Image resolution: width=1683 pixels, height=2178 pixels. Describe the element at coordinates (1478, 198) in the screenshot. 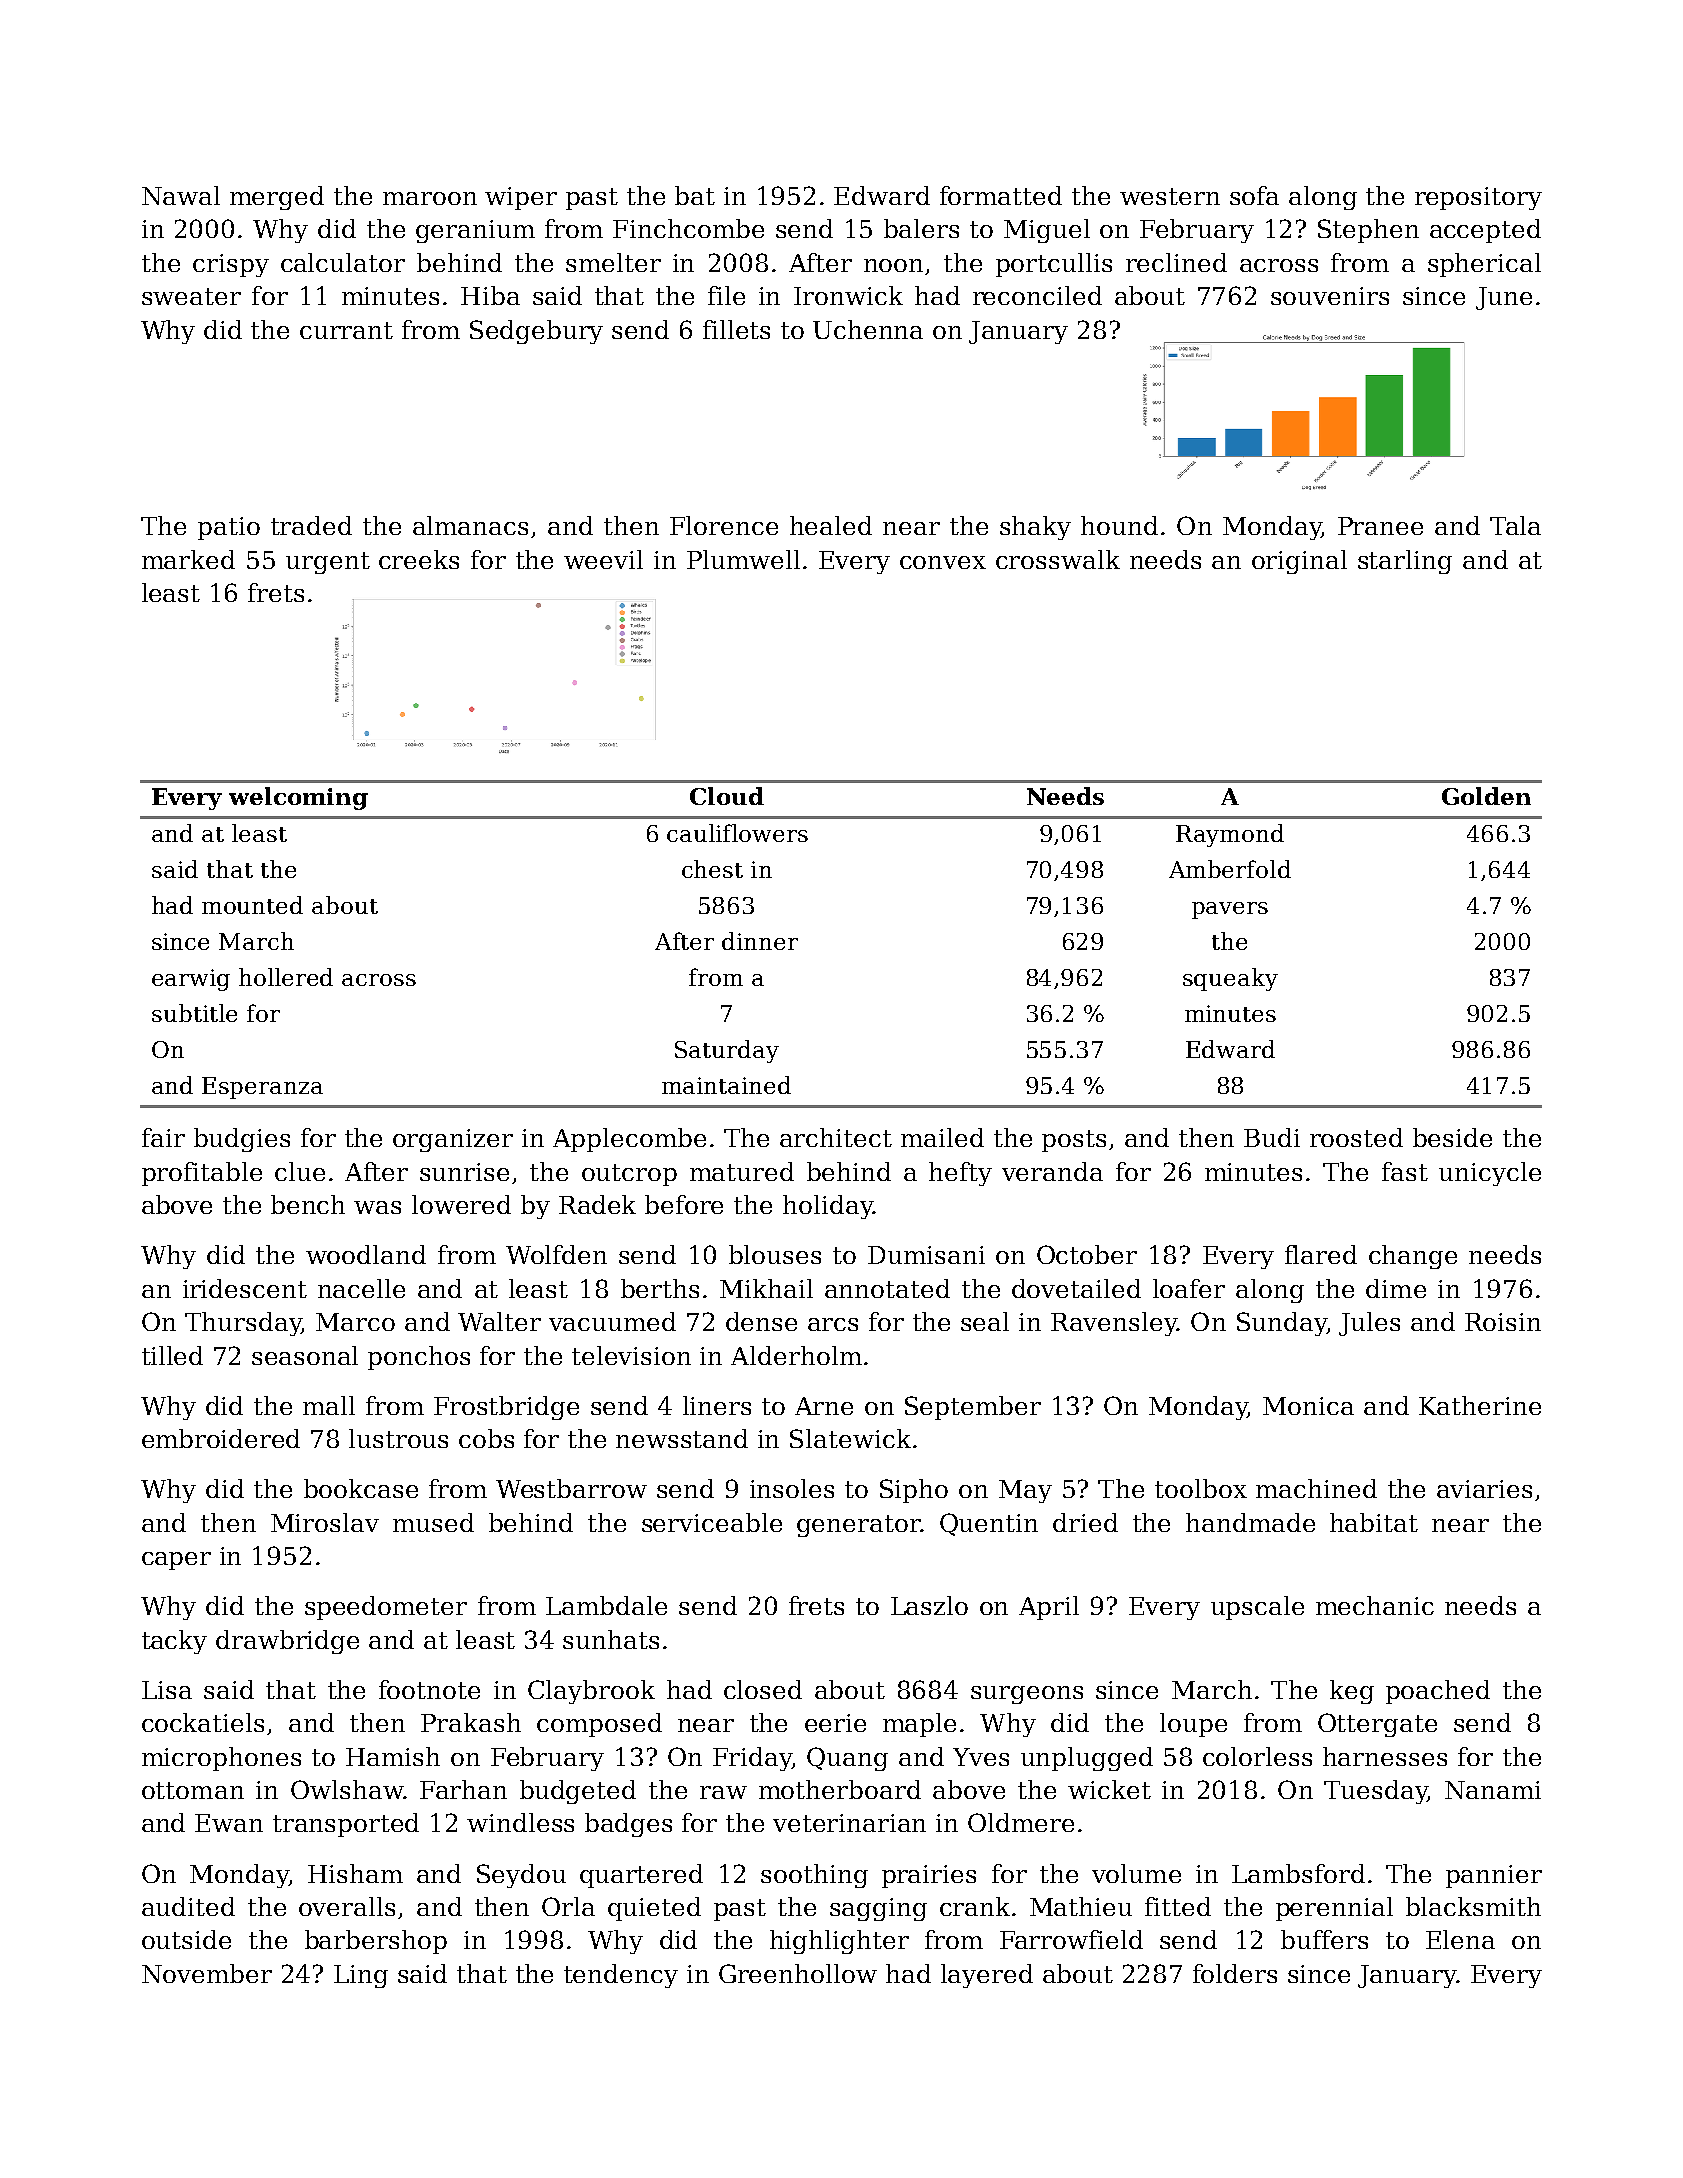

I see `repository` at that location.
